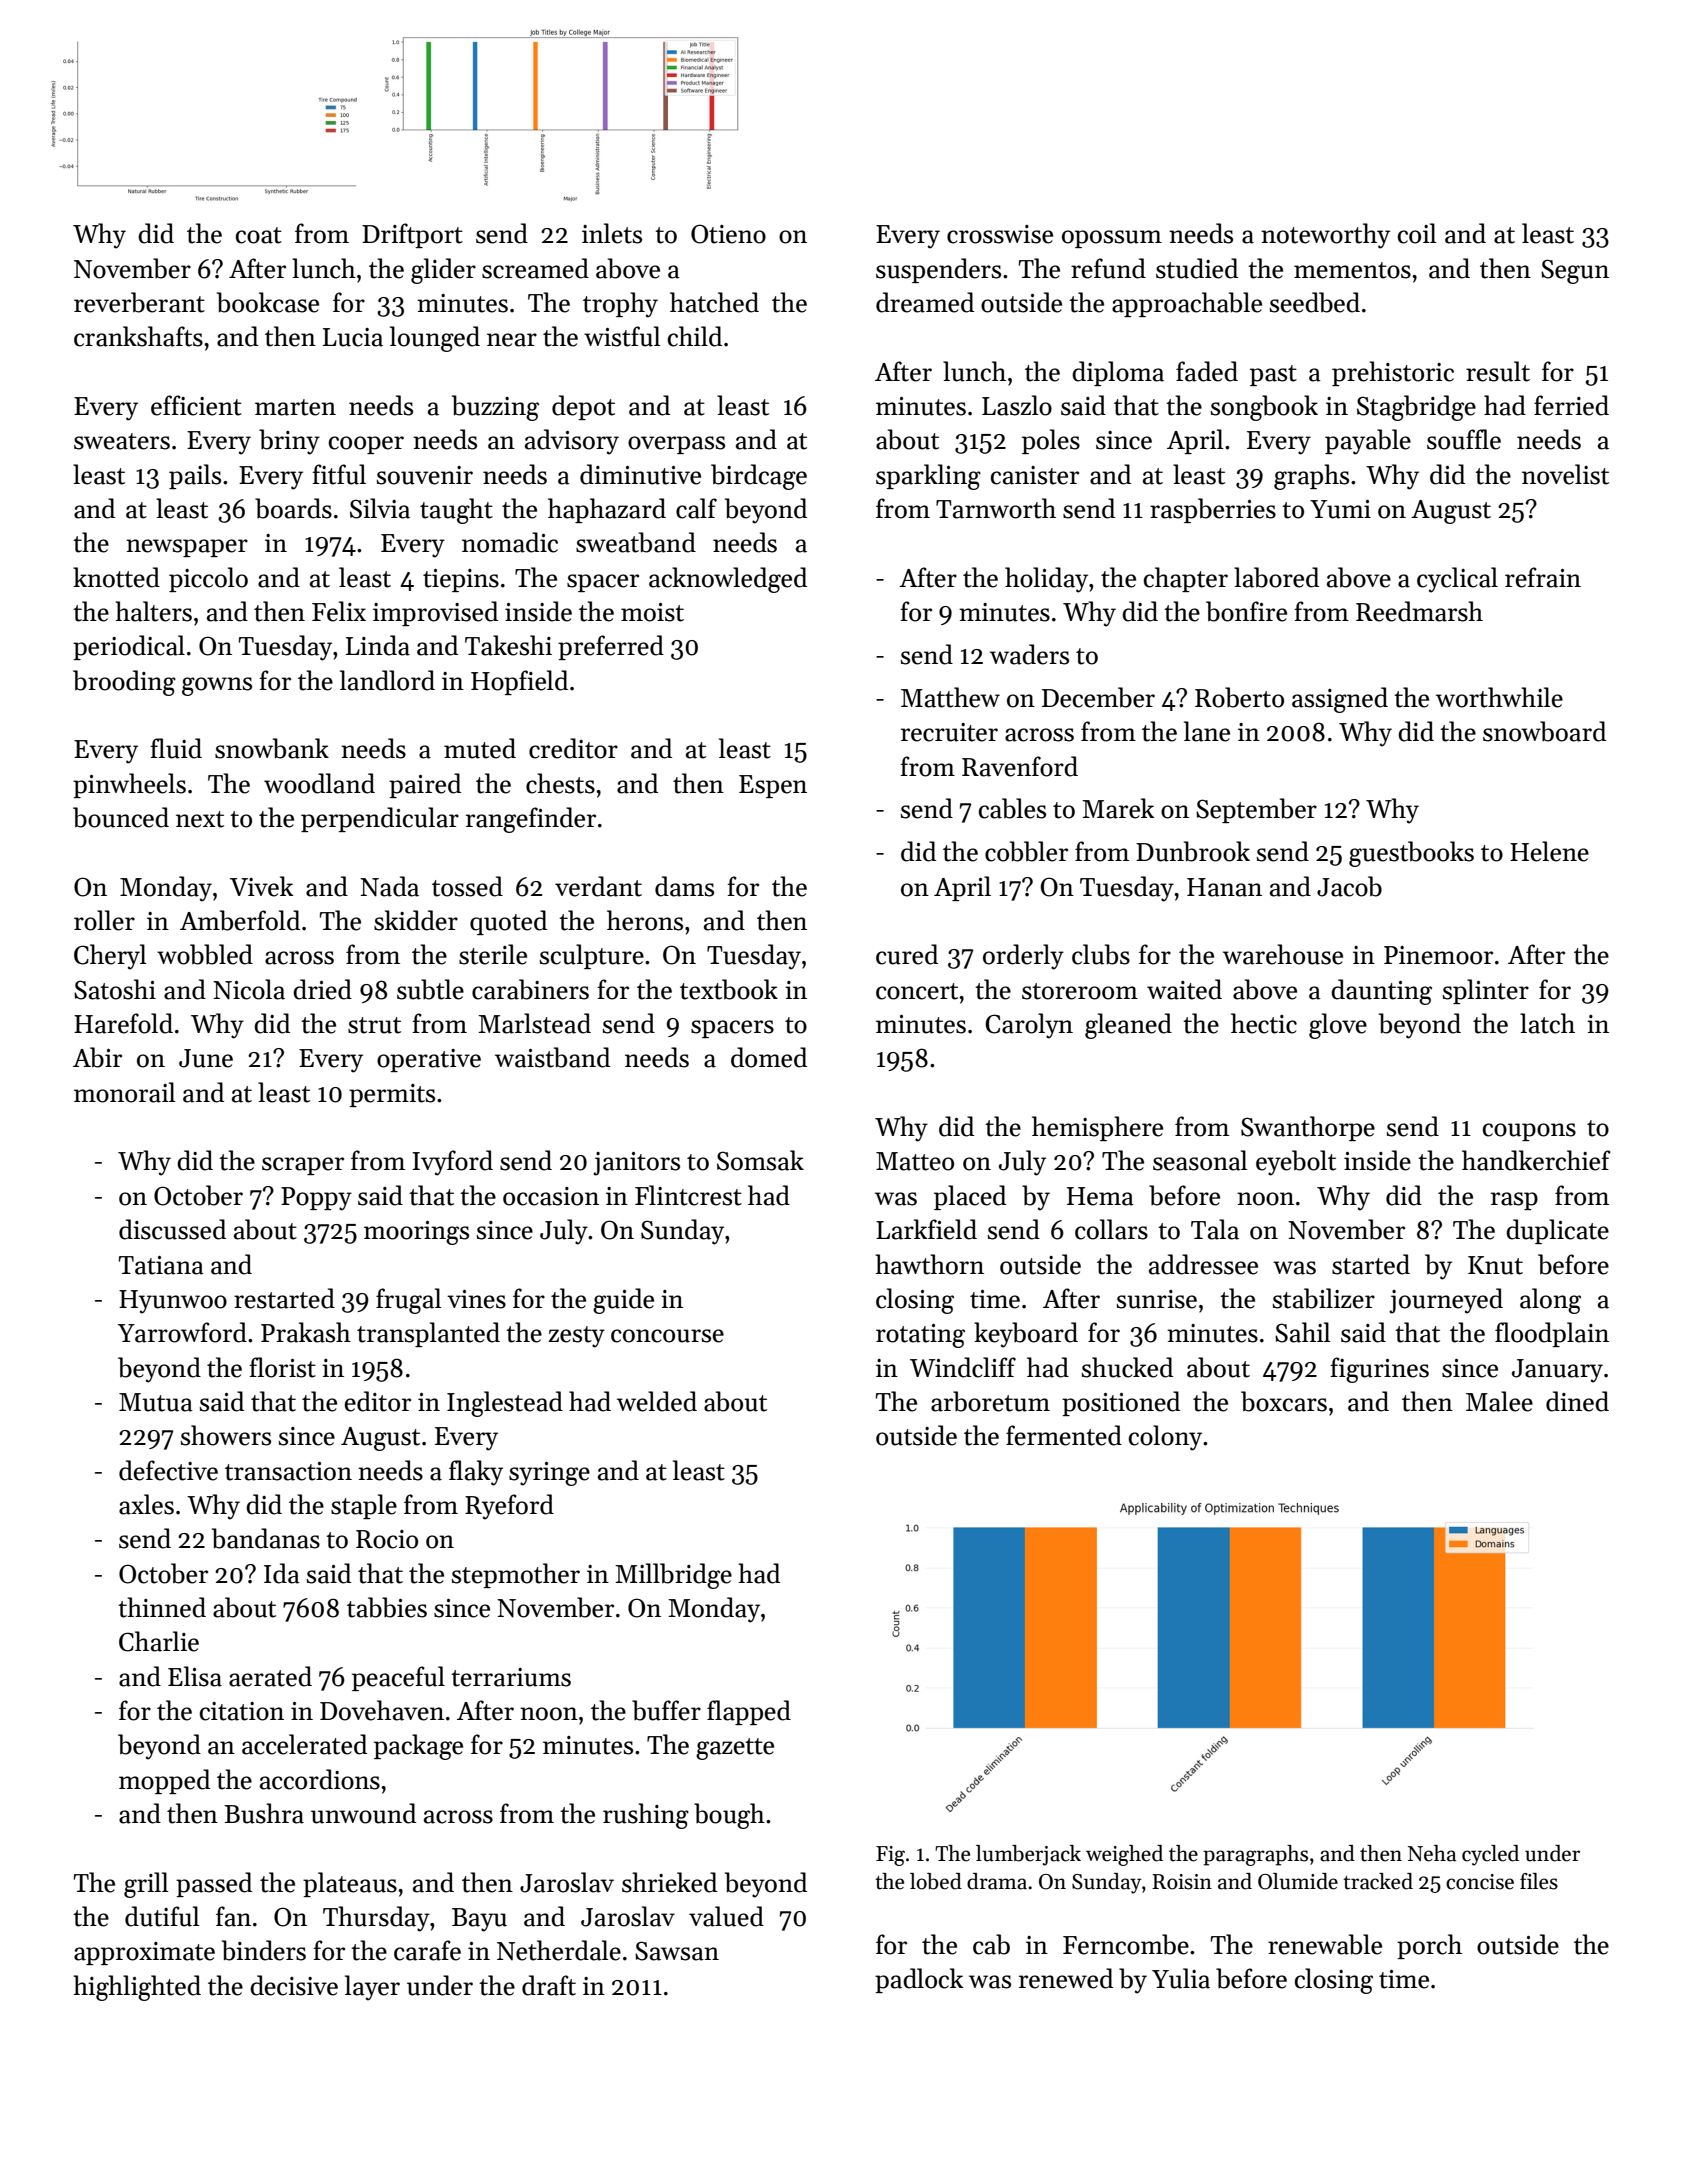 The height and width of the screenshot is (2178, 1683). What do you see at coordinates (667, 1336) in the screenshot?
I see `concourse` at bounding box center [667, 1336].
